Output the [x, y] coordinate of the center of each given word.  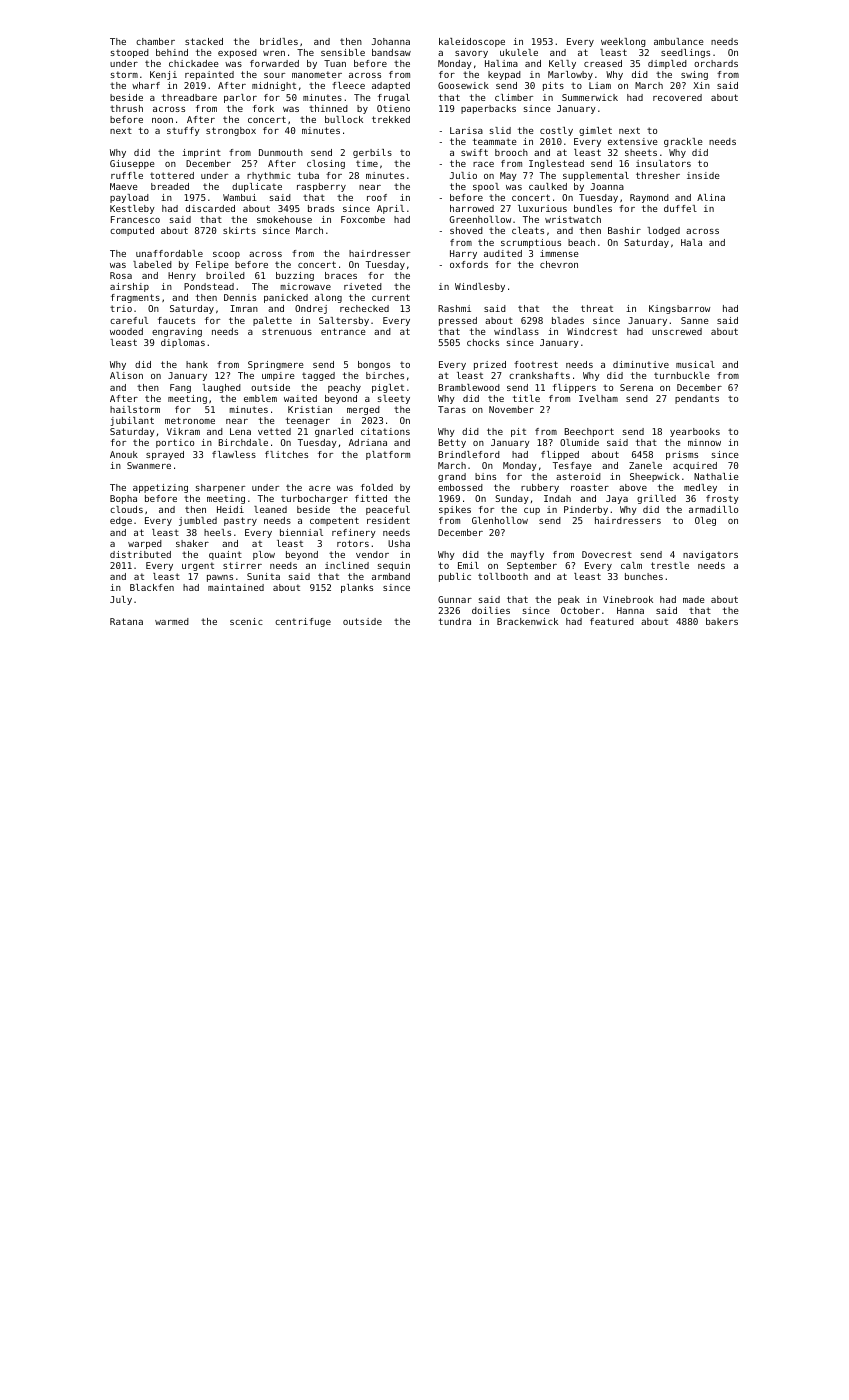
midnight [274, 86]
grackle [683, 142]
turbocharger [314, 499]
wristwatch [573, 219]
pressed [458, 321]
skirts [239, 230]
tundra [455, 621]
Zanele [645, 465]
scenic [246, 621]
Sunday [512, 499]
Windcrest [592, 331]
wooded [126, 331]
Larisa [466, 130]
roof [377, 197]
